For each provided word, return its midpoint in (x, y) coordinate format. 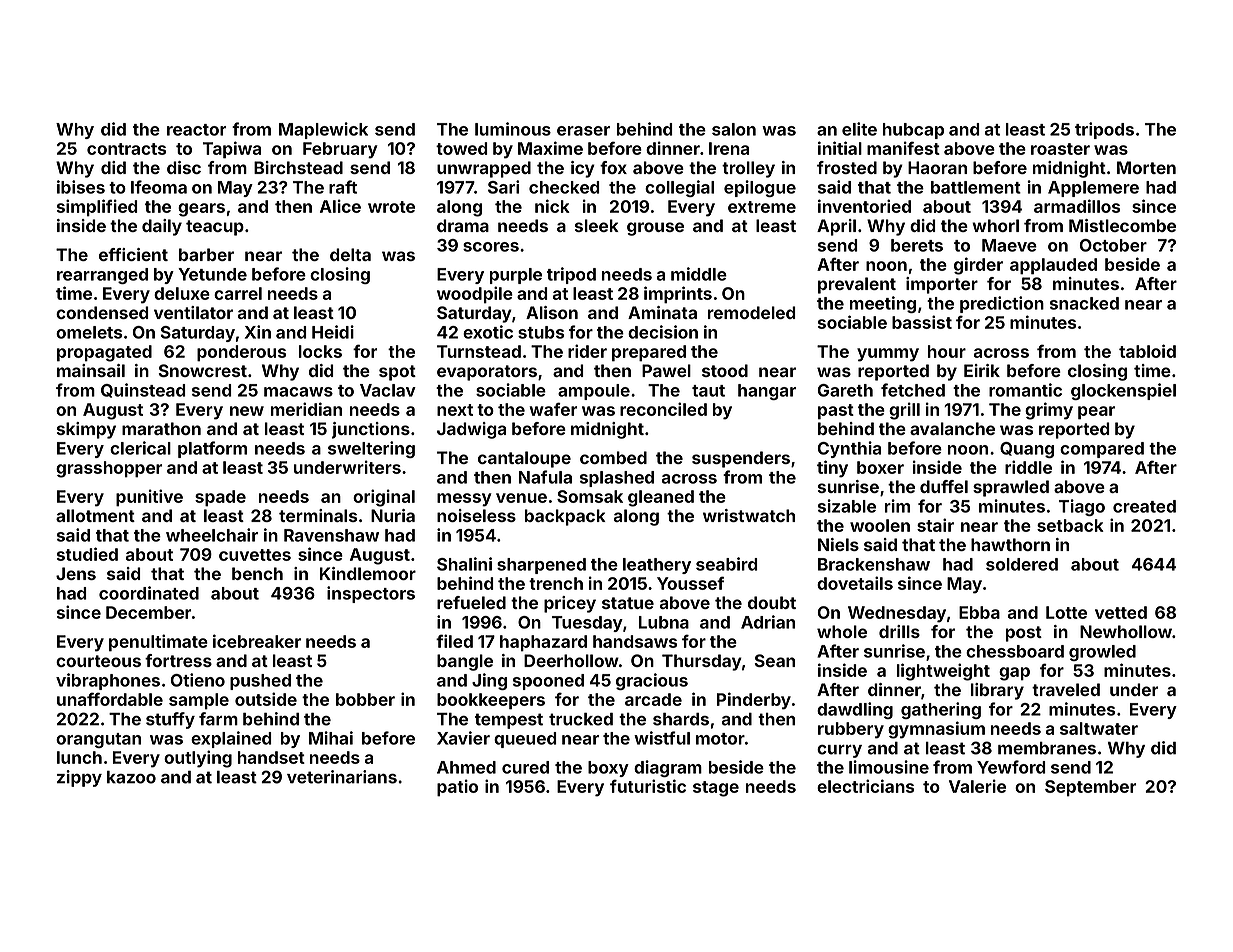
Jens (76, 573)
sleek (596, 225)
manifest (903, 148)
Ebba (979, 612)
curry (839, 751)
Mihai (331, 738)
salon (734, 129)
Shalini (464, 564)
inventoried (864, 206)
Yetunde (212, 274)
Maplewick (323, 130)
